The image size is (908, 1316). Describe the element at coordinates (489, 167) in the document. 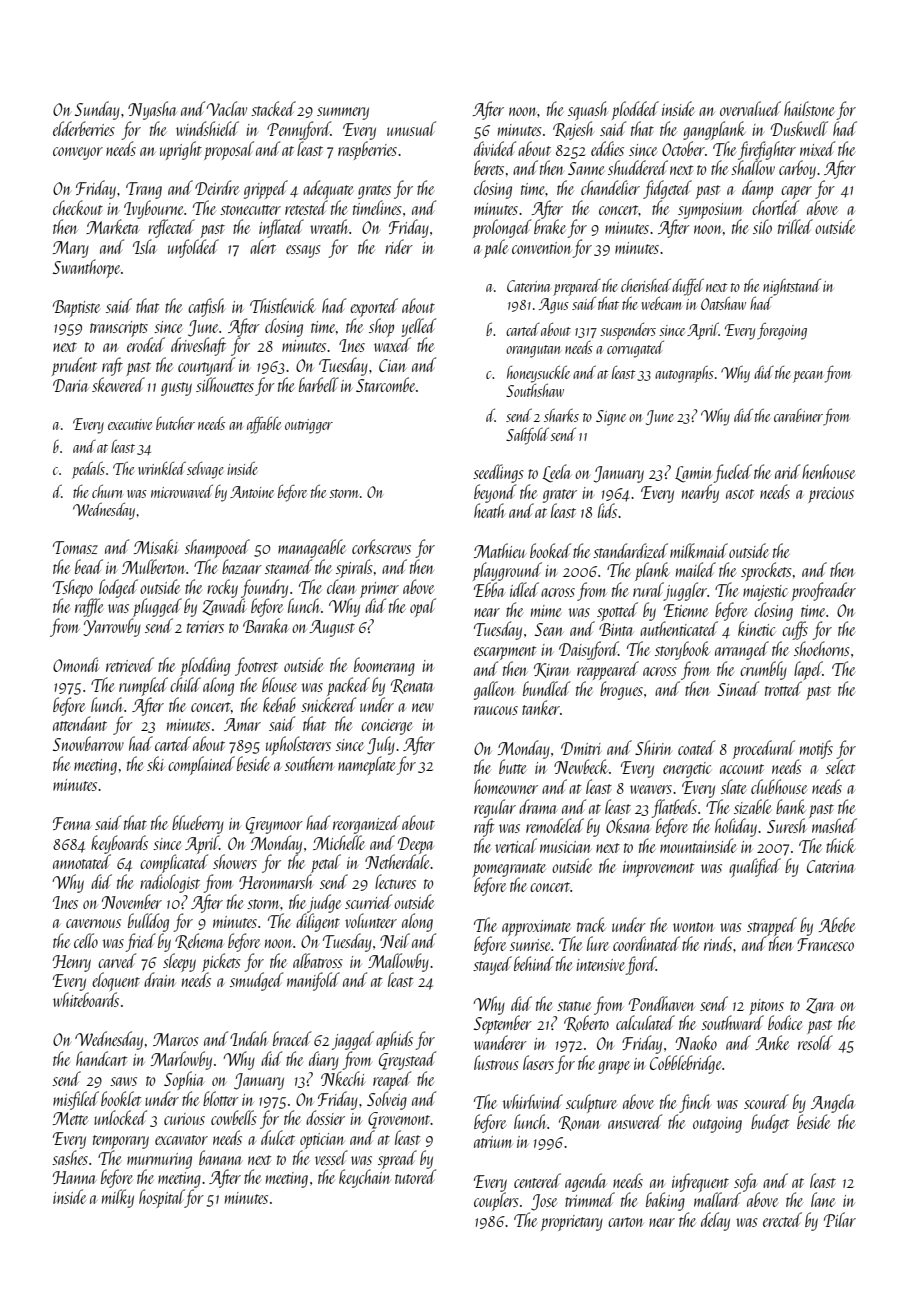

I see `berets` at that location.
